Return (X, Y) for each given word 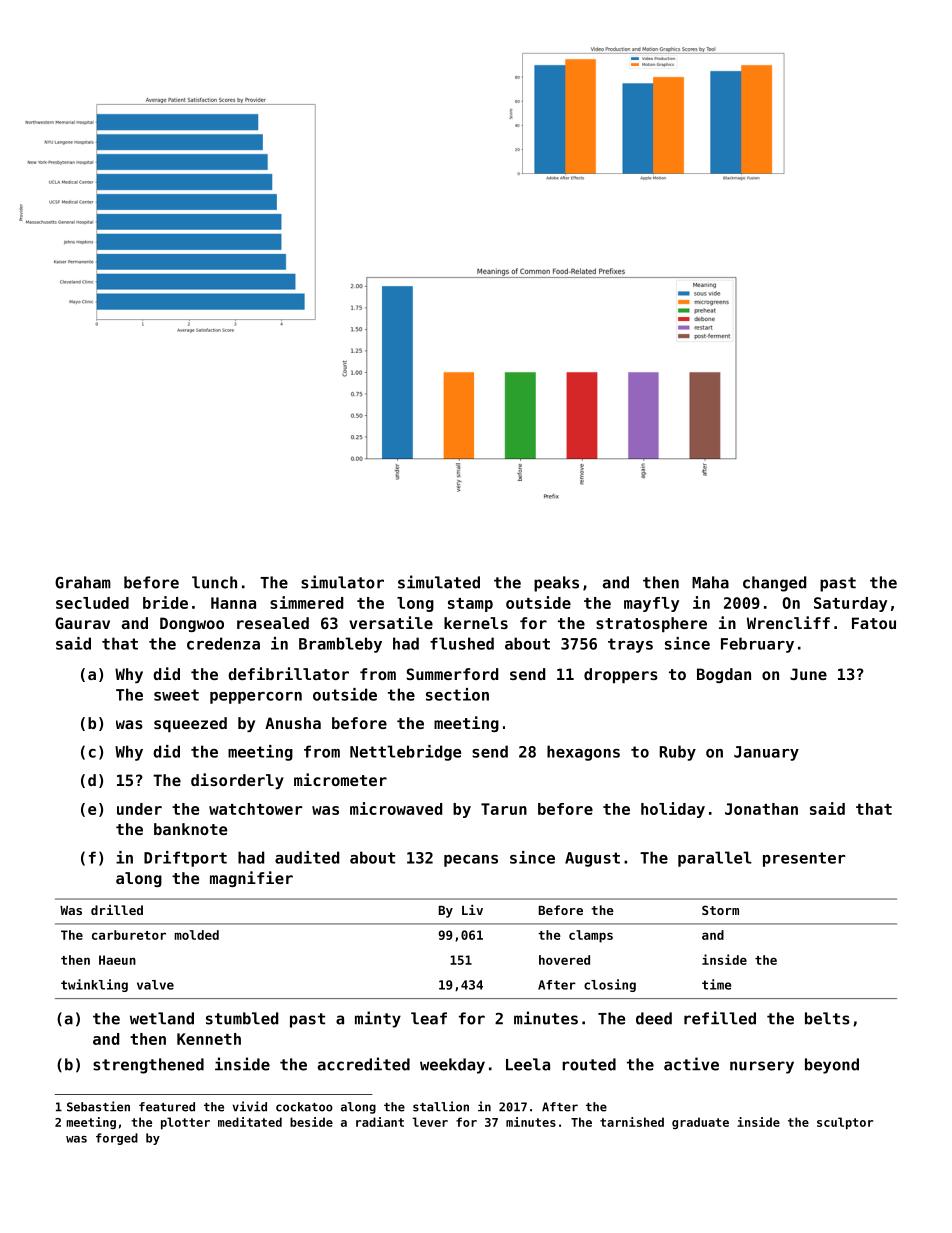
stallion (441, 1106)
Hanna (233, 603)
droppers (621, 675)
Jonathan (761, 809)
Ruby (678, 753)
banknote (190, 829)
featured (167, 1107)
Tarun (504, 809)
